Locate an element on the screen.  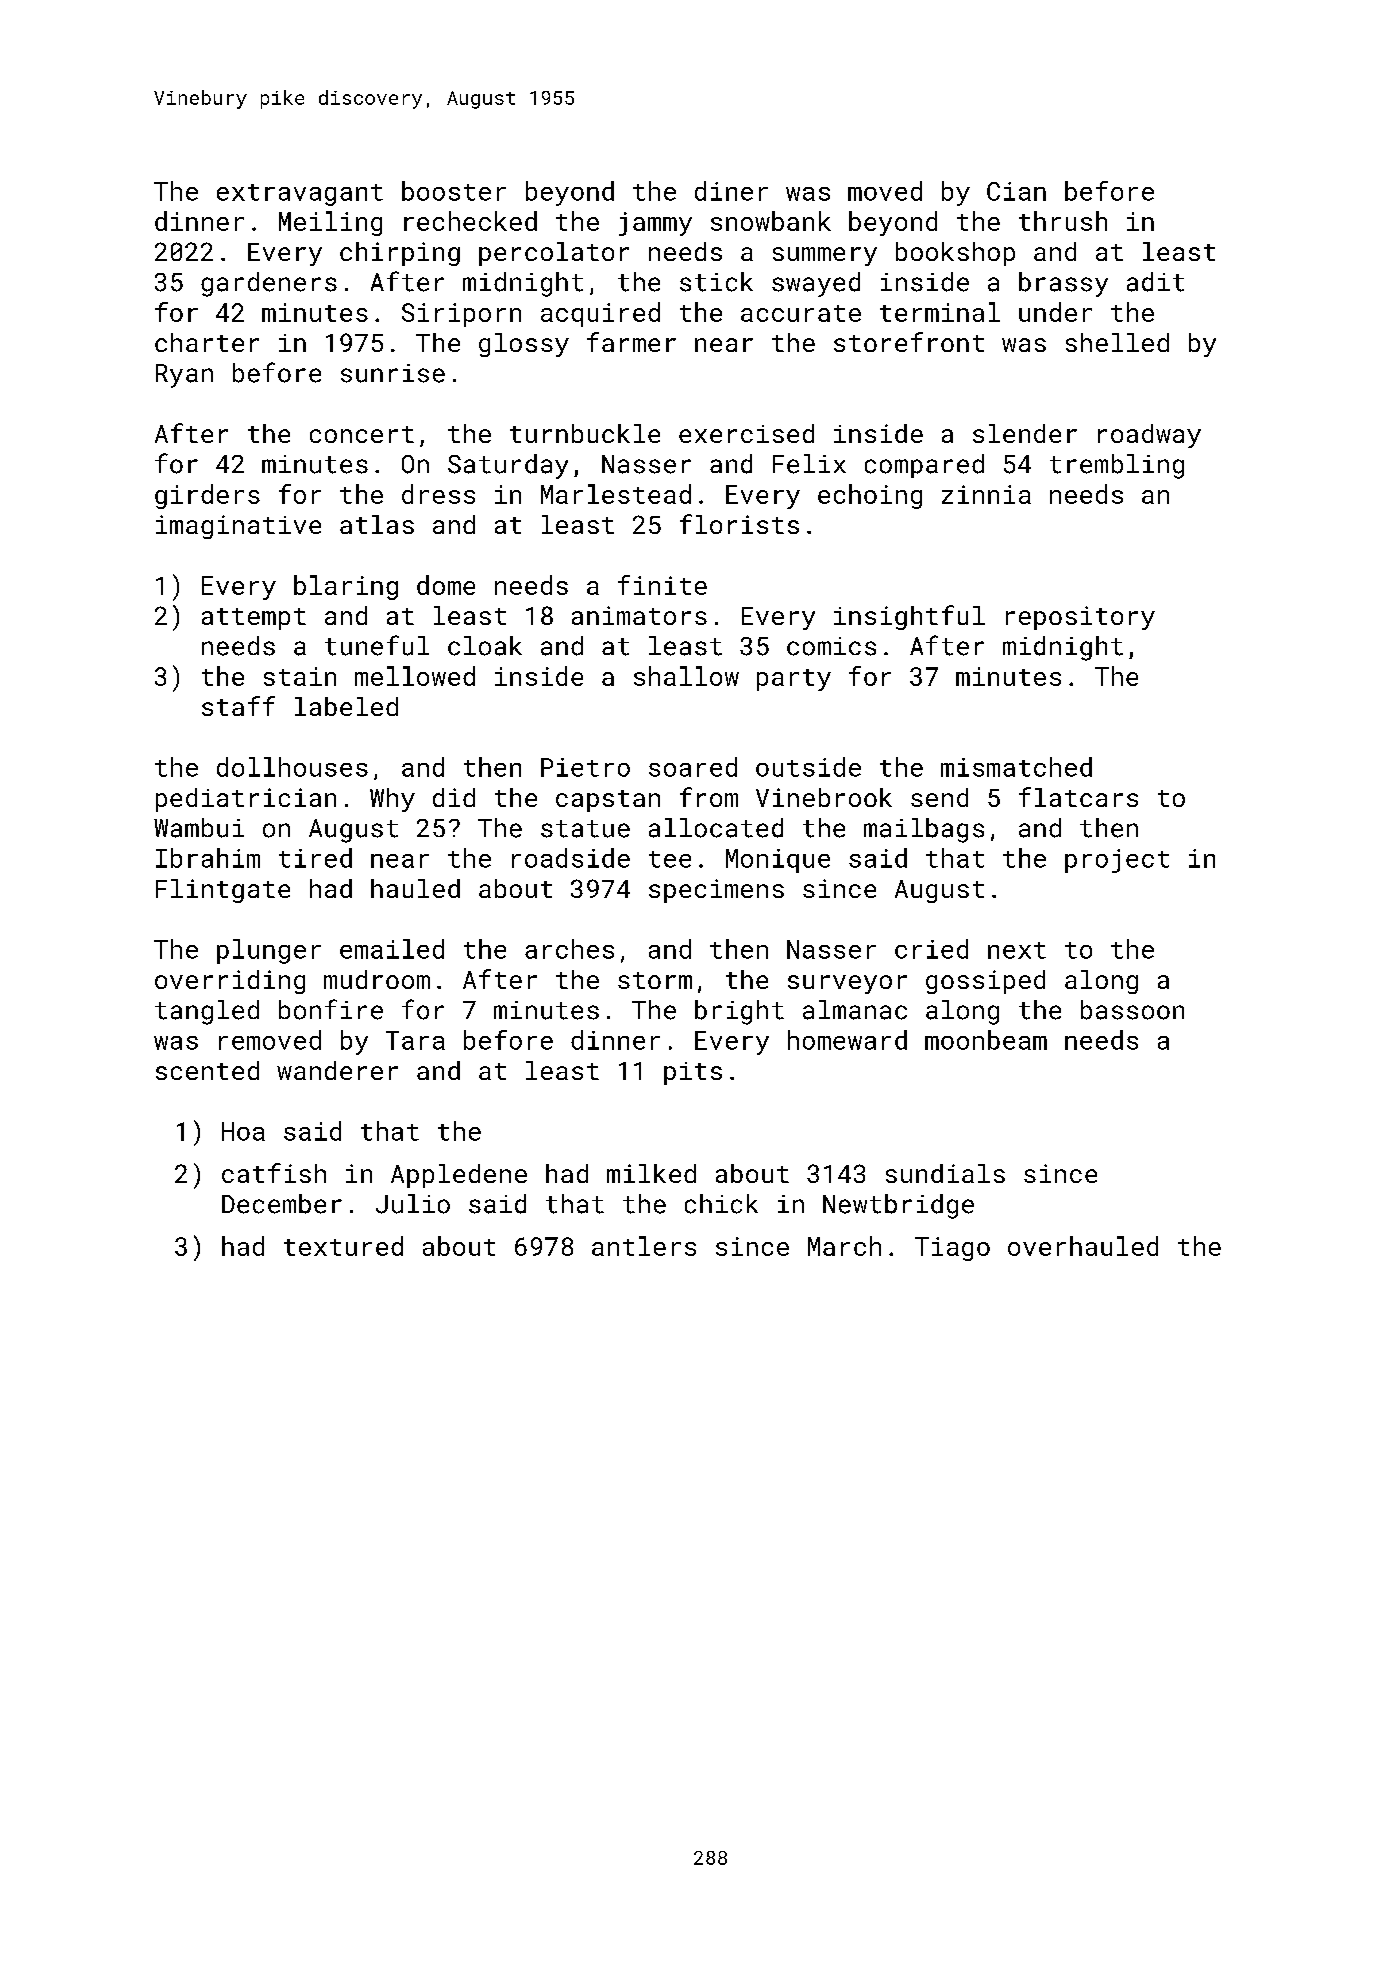
stick is located at coordinates (716, 282).
